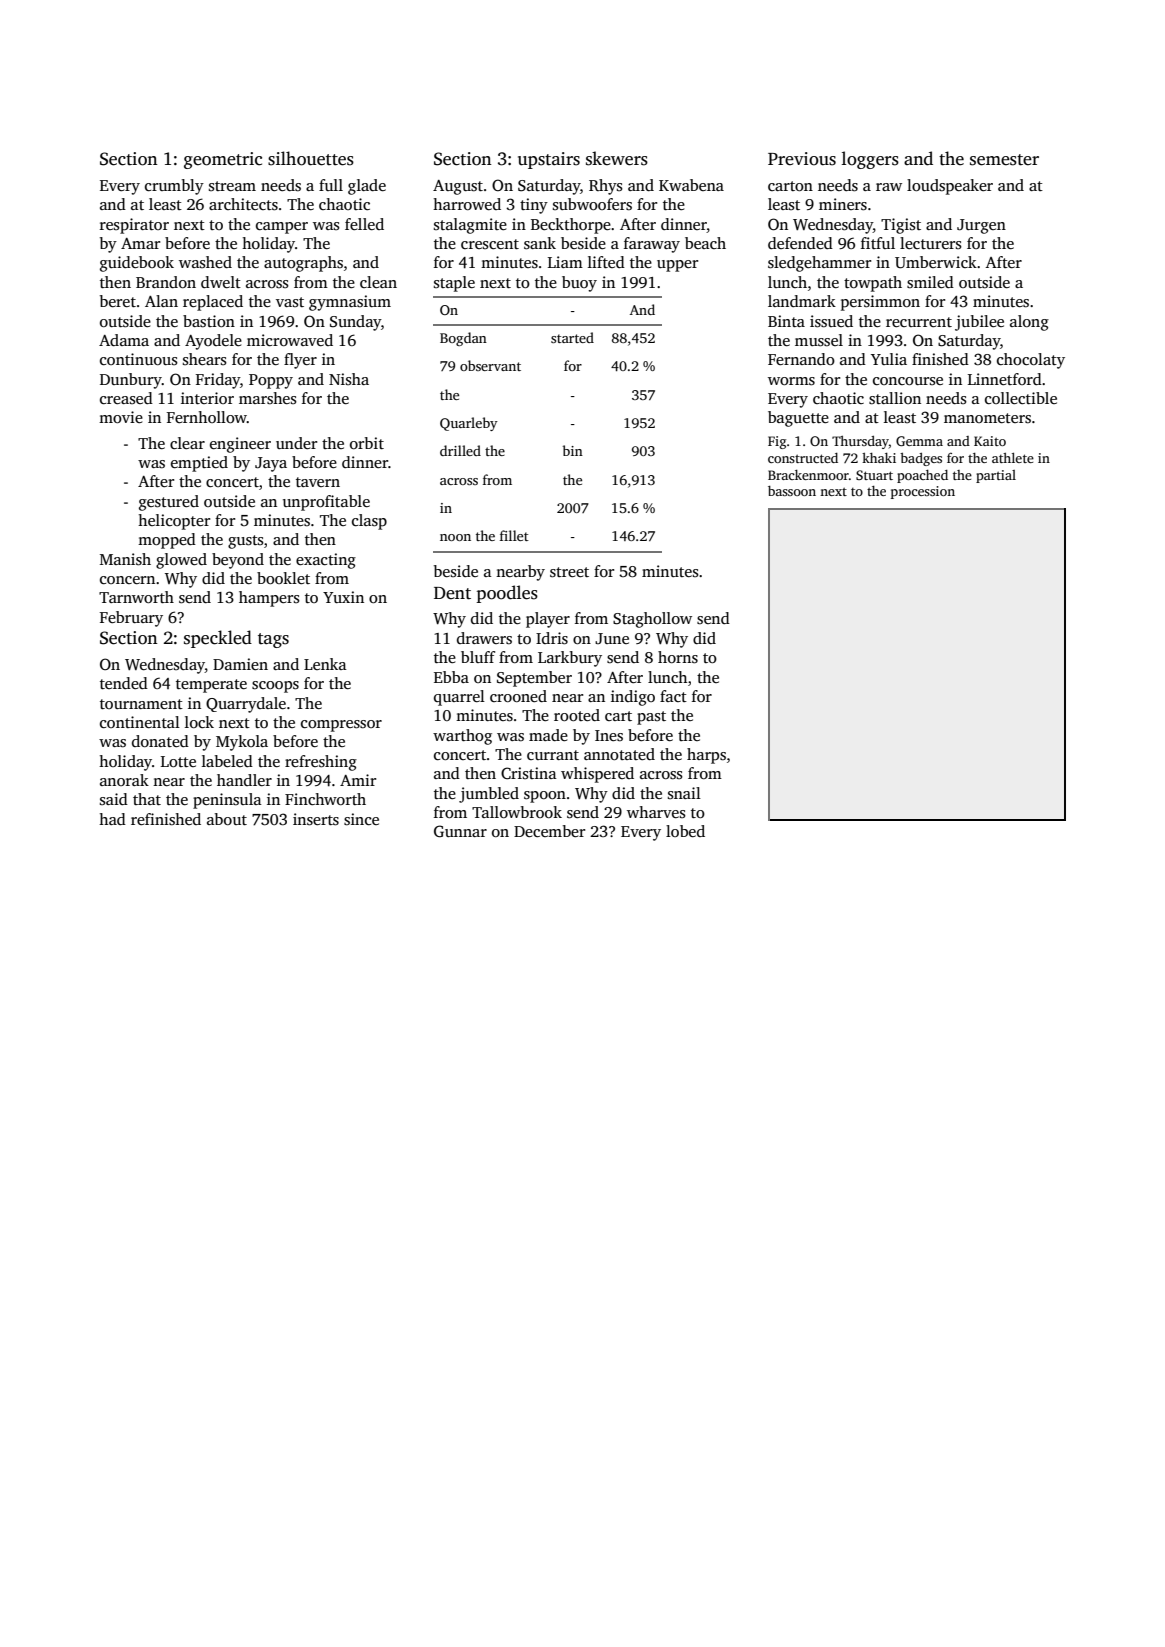 Image resolution: width=1165 pixels, height=1647 pixels. Describe the element at coordinates (786, 321) in the screenshot. I see `Binta` at that location.
